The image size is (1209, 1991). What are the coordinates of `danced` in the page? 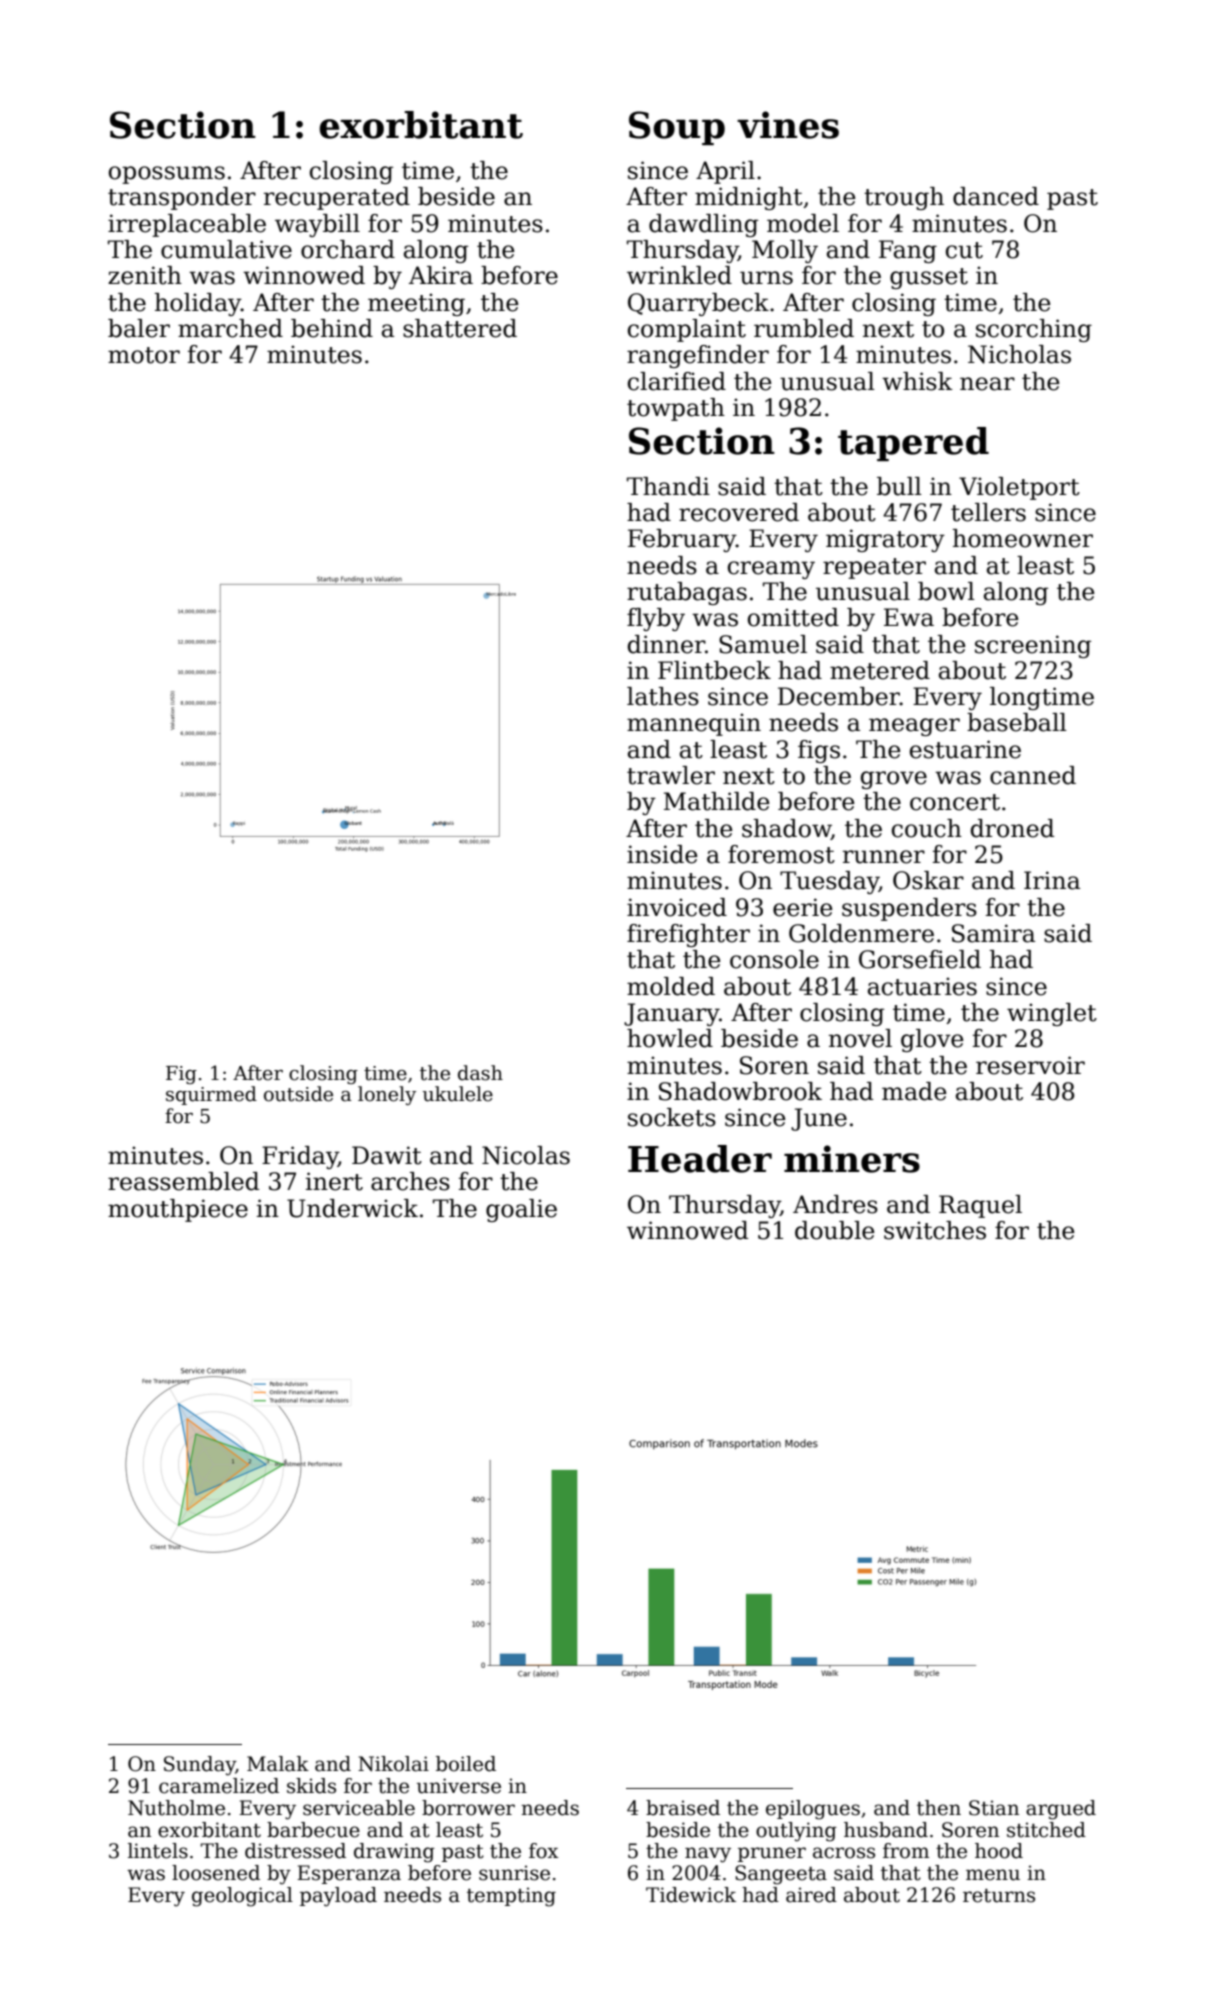 It's located at (996, 196).
